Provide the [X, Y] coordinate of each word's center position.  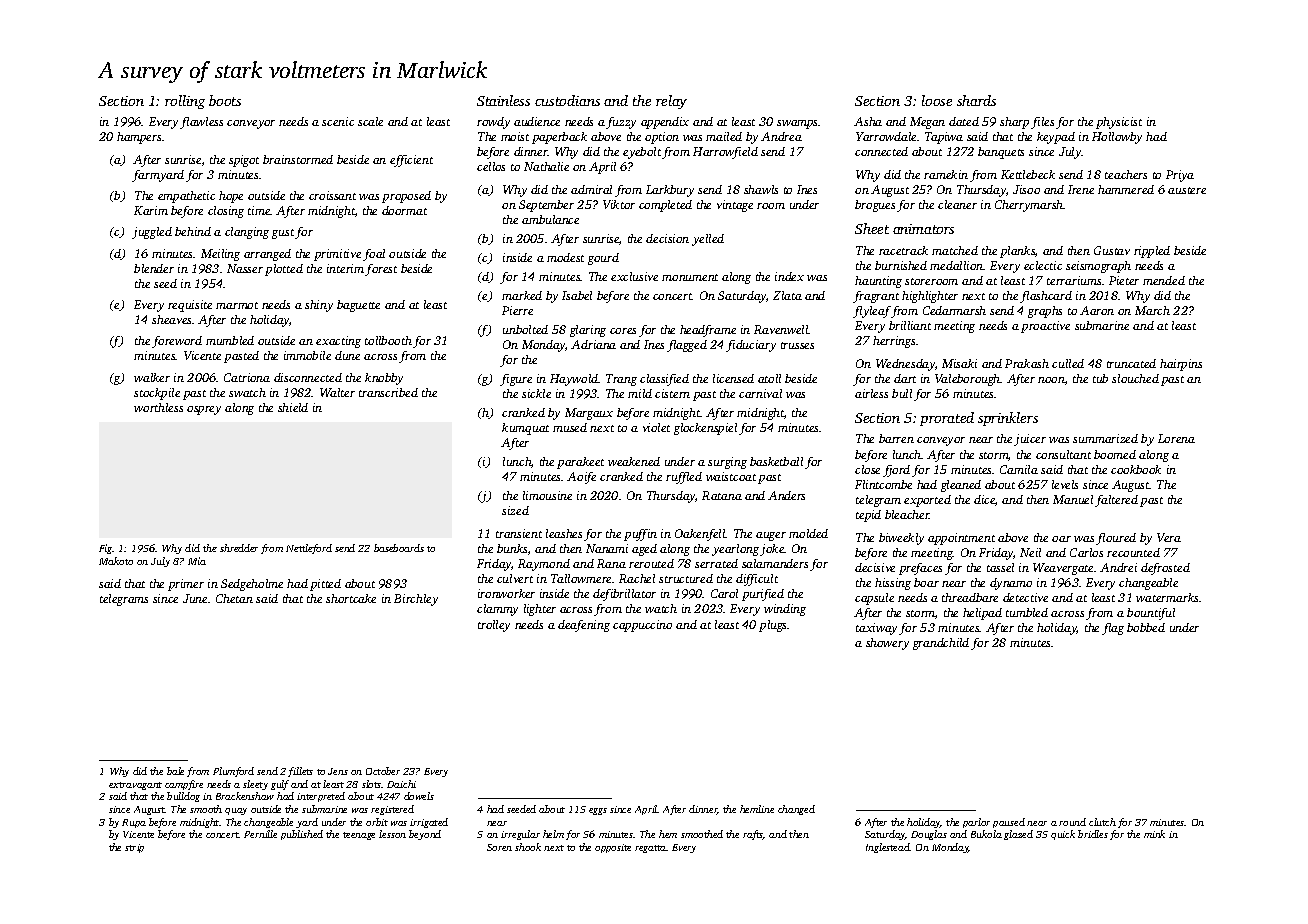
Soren [499, 847]
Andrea [781, 136]
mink [1154, 834]
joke [772, 550]
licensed [733, 378]
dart [905, 378]
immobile [307, 355]
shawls [761, 189]
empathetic [186, 197]
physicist [1119, 123]
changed [796, 810]
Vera [1169, 537]
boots [225, 100]
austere [1187, 190]
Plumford [233, 772]
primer [186, 585]
